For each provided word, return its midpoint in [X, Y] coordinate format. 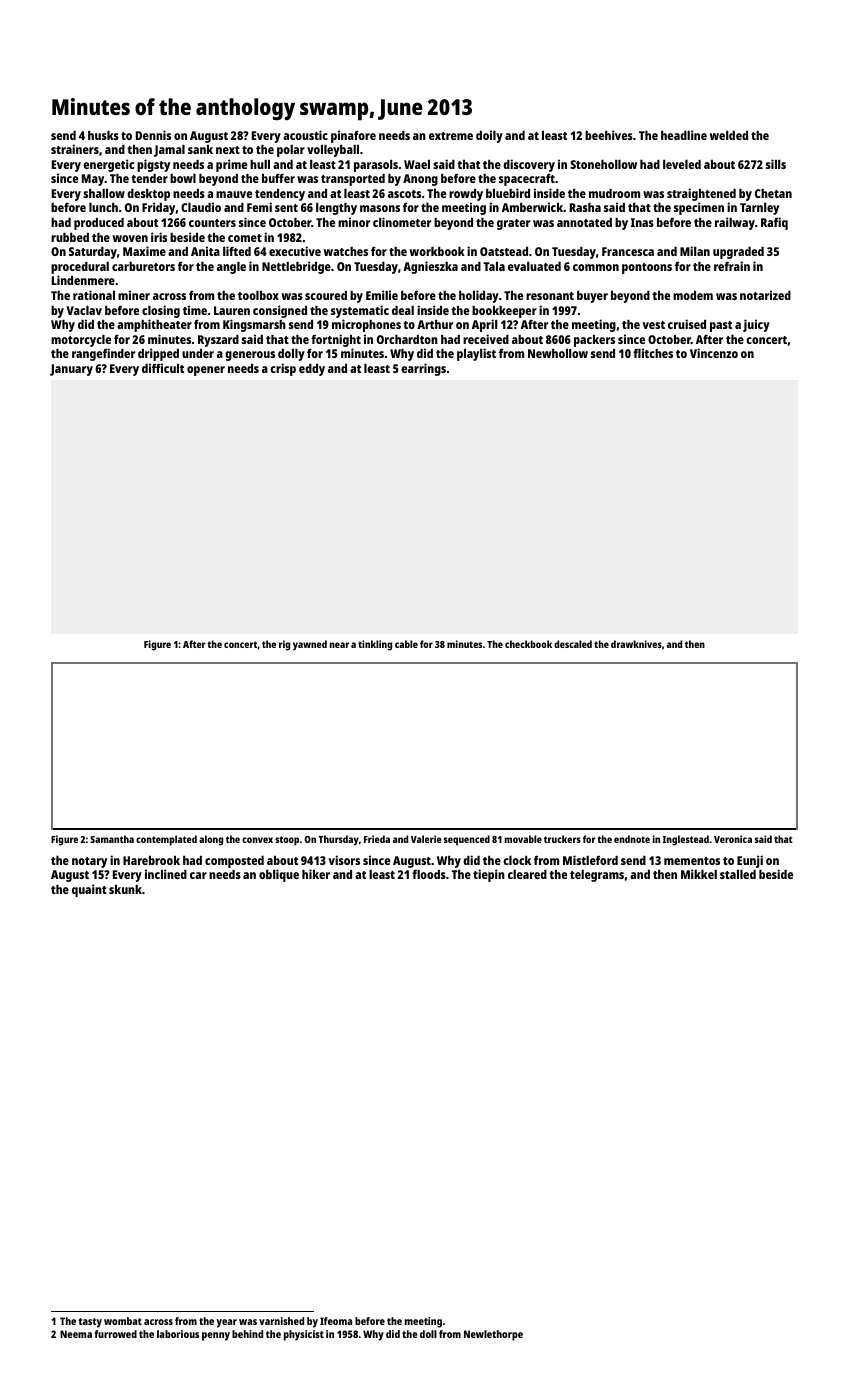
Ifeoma [336, 1321]
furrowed [115, 1334]
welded [729, 135]
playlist [476, 354]
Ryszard [218, 341]
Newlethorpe [493, 1335]
